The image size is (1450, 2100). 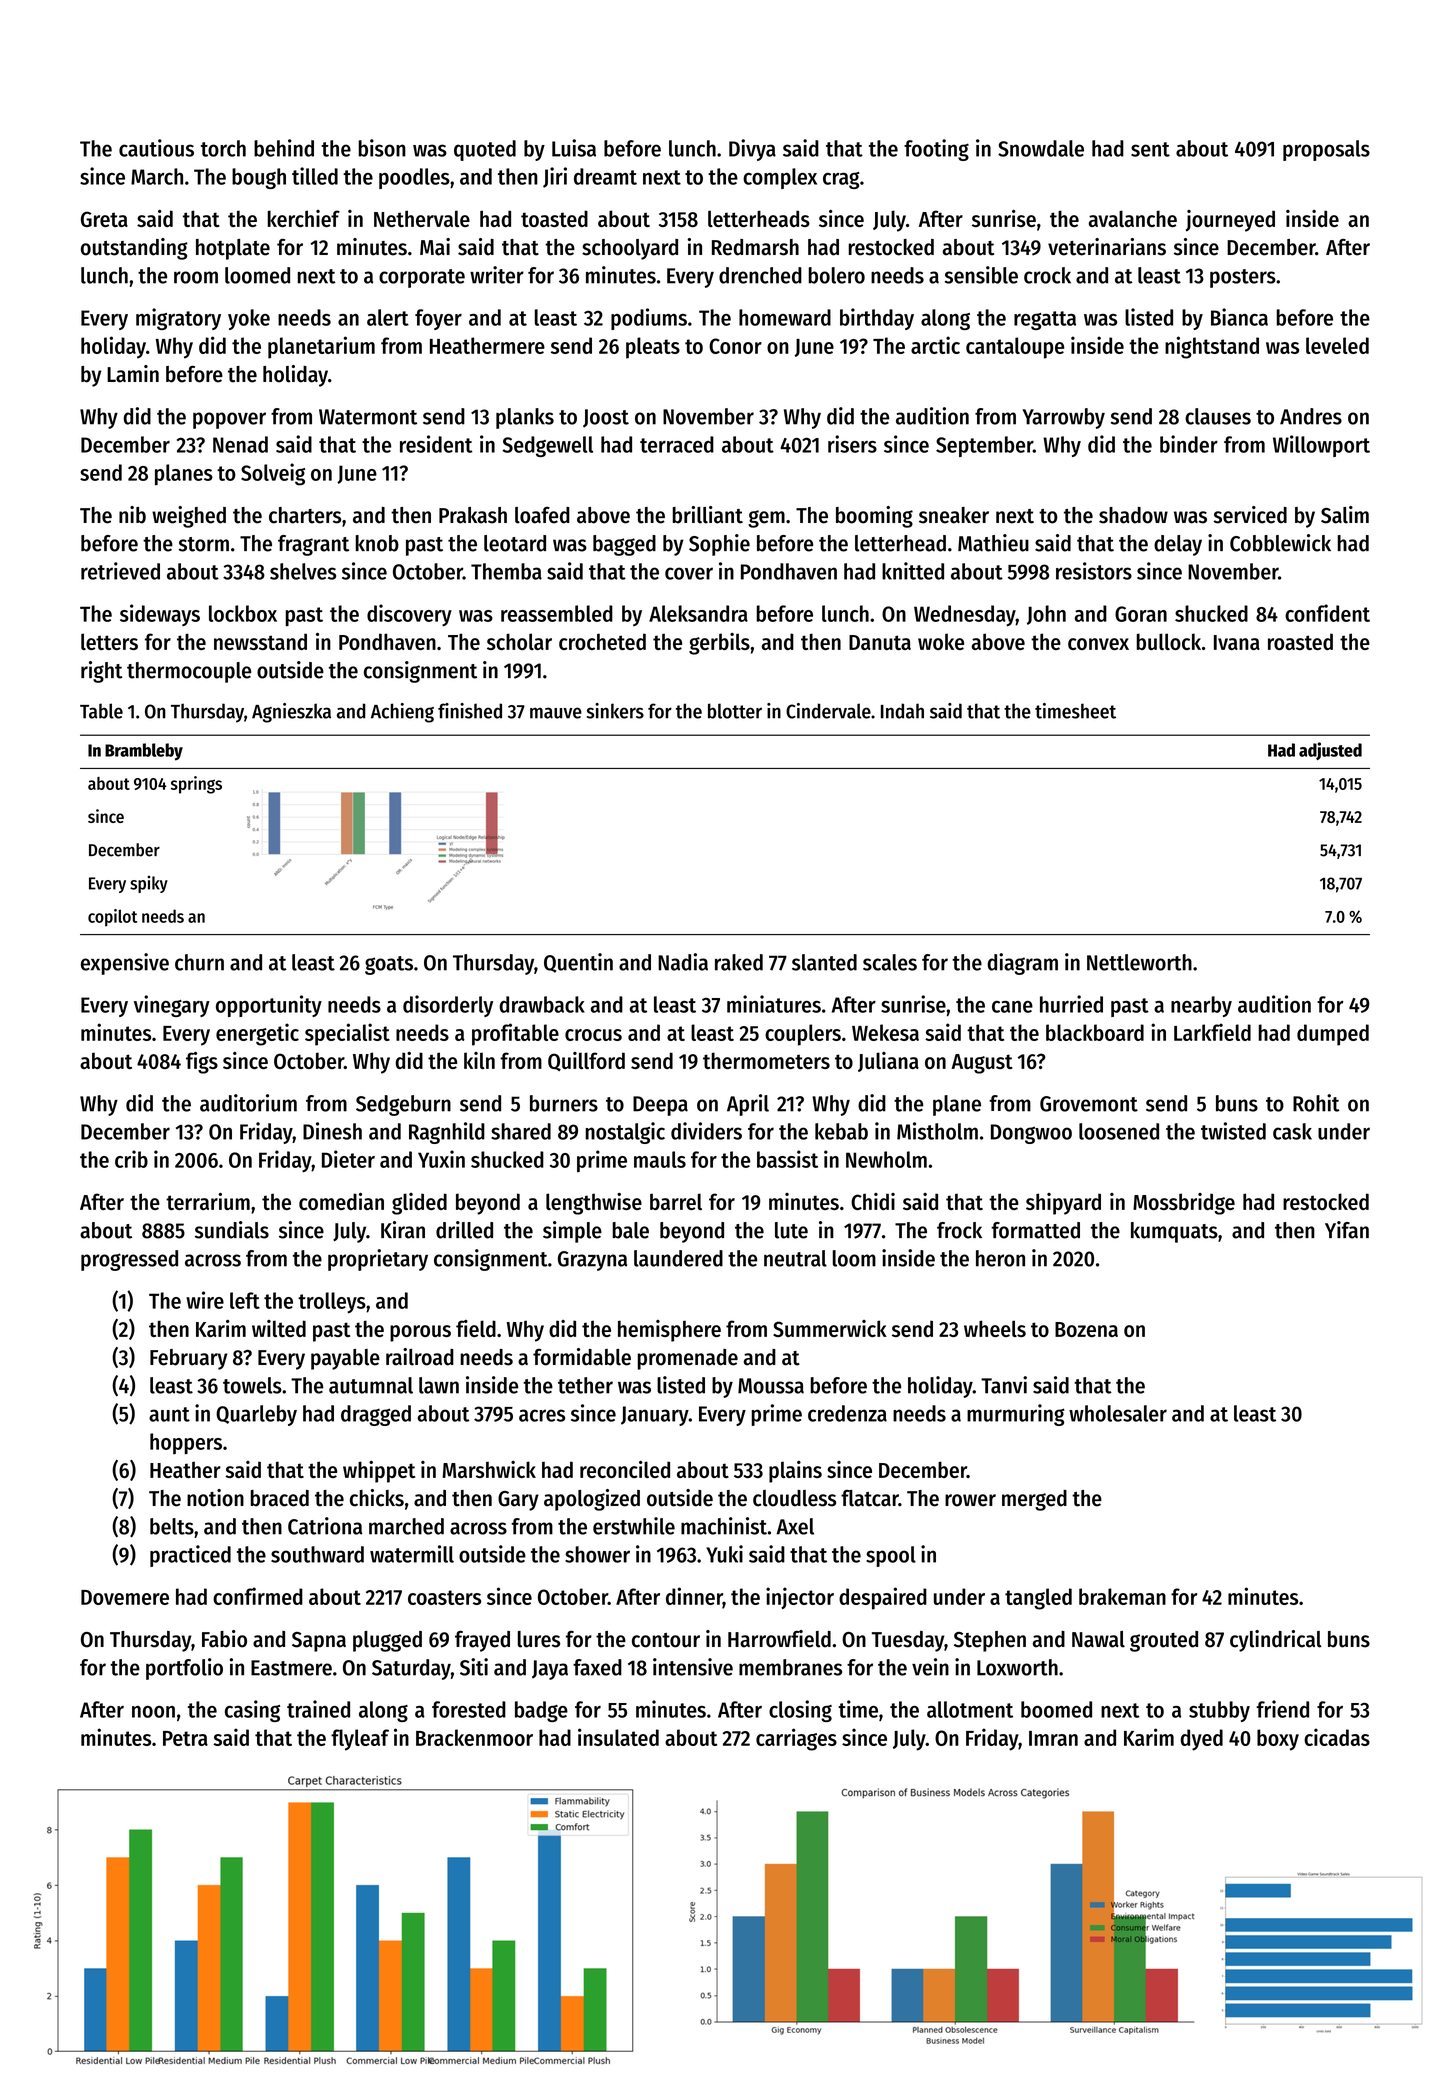 I want to click on Petra, so click(x=185, y=1738).
